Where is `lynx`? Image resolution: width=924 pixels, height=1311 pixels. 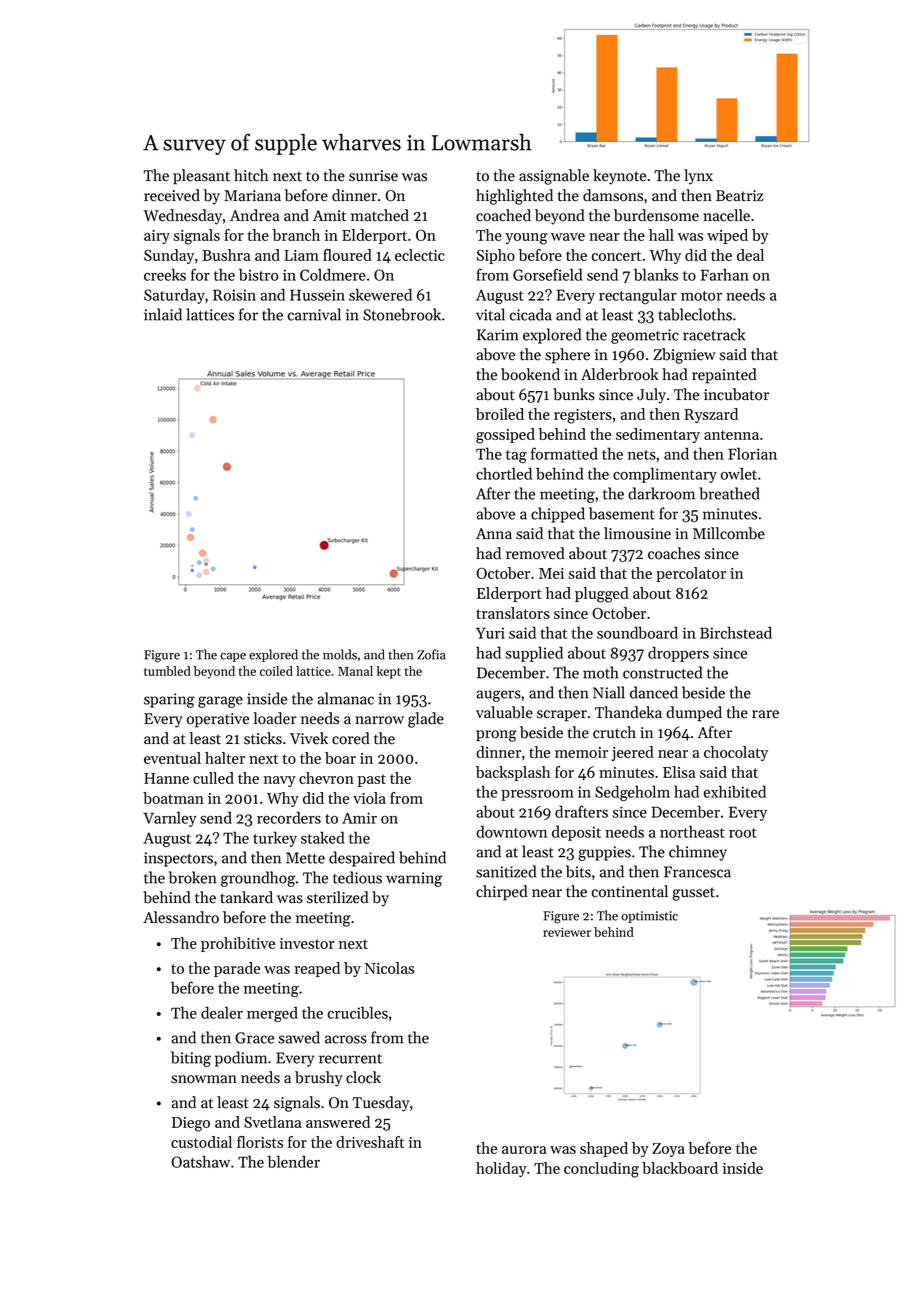
lynx is located at coordinates (698, 177).
